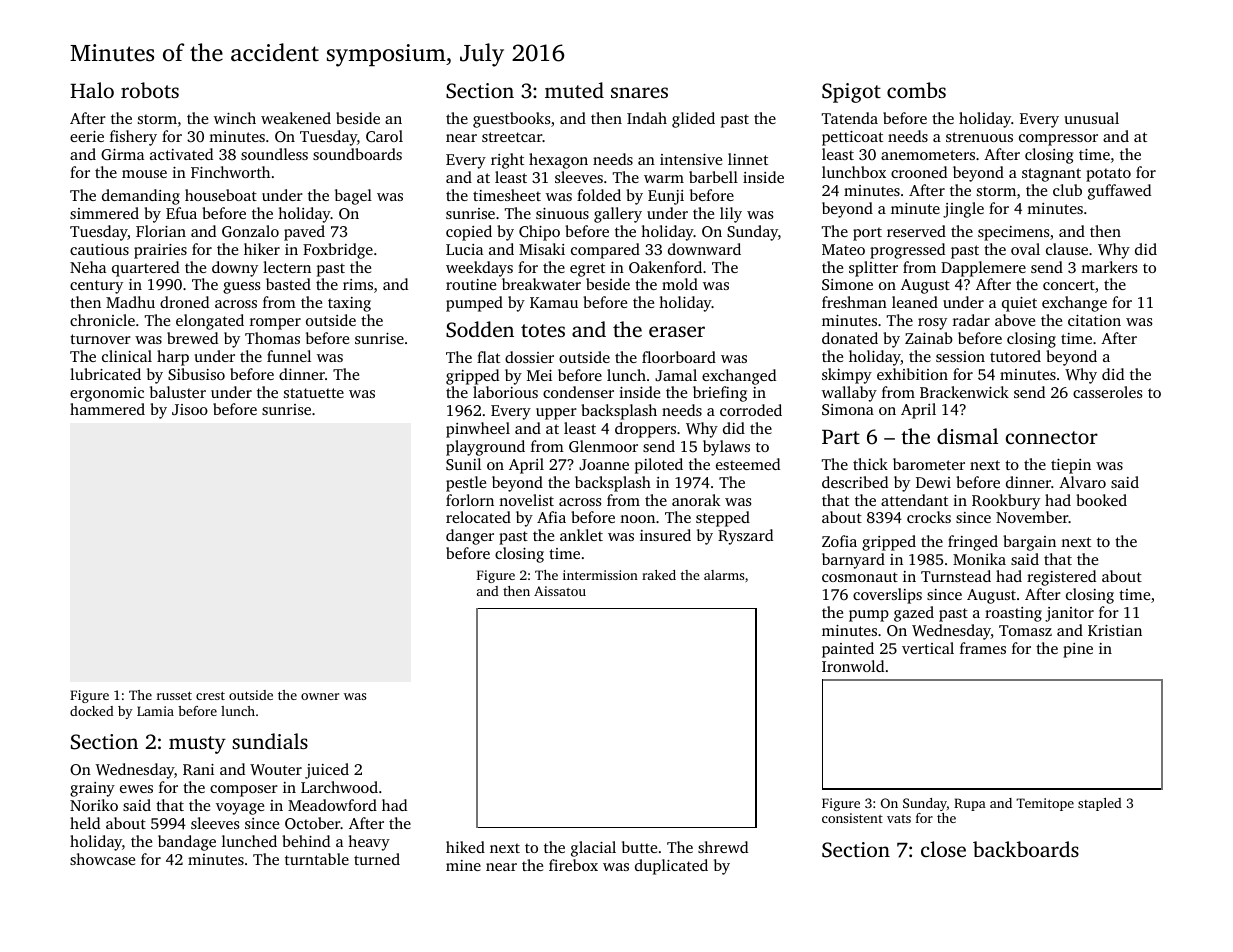 The width and height of the screenshot is (1233, 952). I want to click on egret, so click(587, 270).
